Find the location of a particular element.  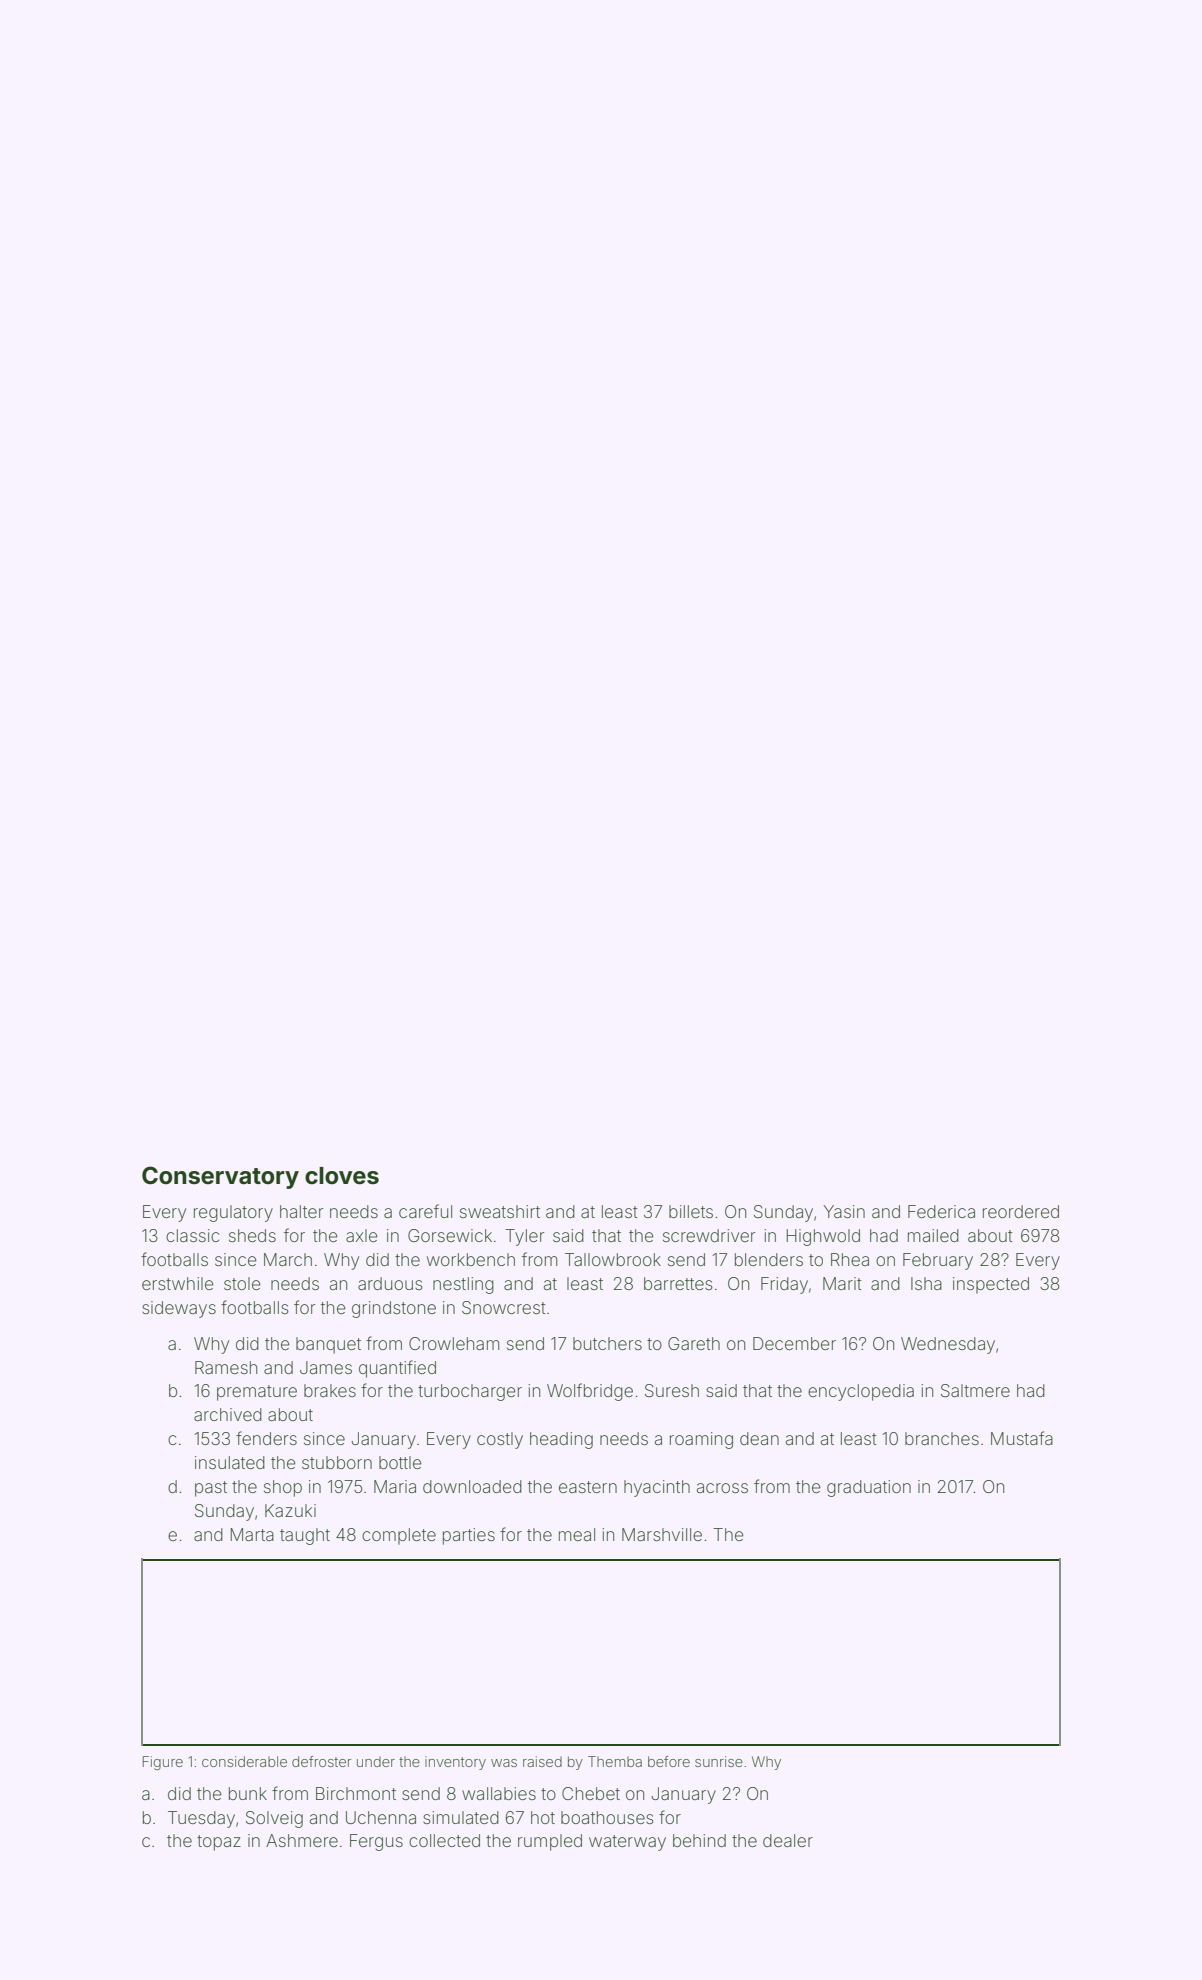

Isha is located at coordinates (926, 1283).
